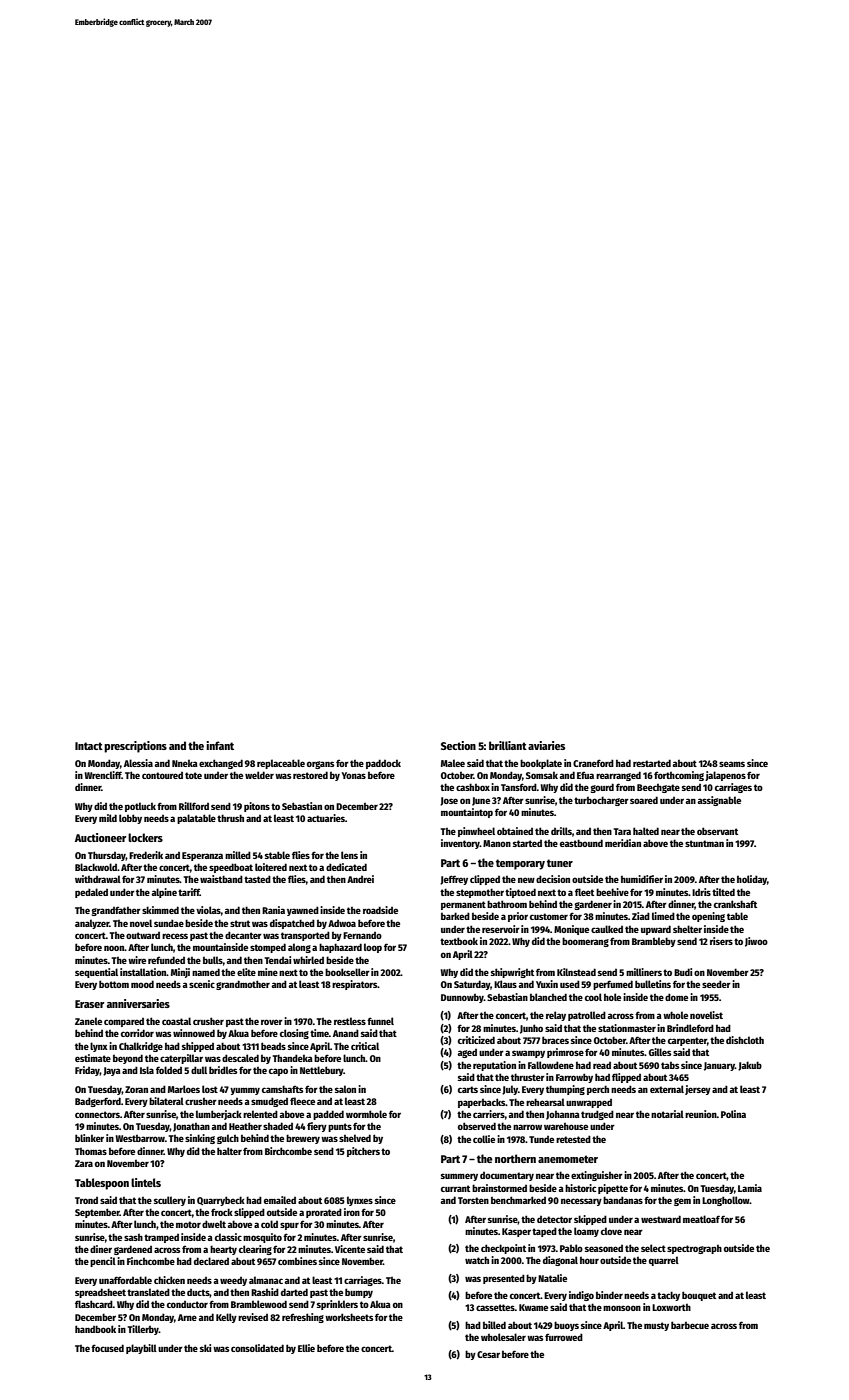 Image resolution: width=849 pixels, height=1400 pixels. I want to click on Jiwoo, so click(756, 942).
